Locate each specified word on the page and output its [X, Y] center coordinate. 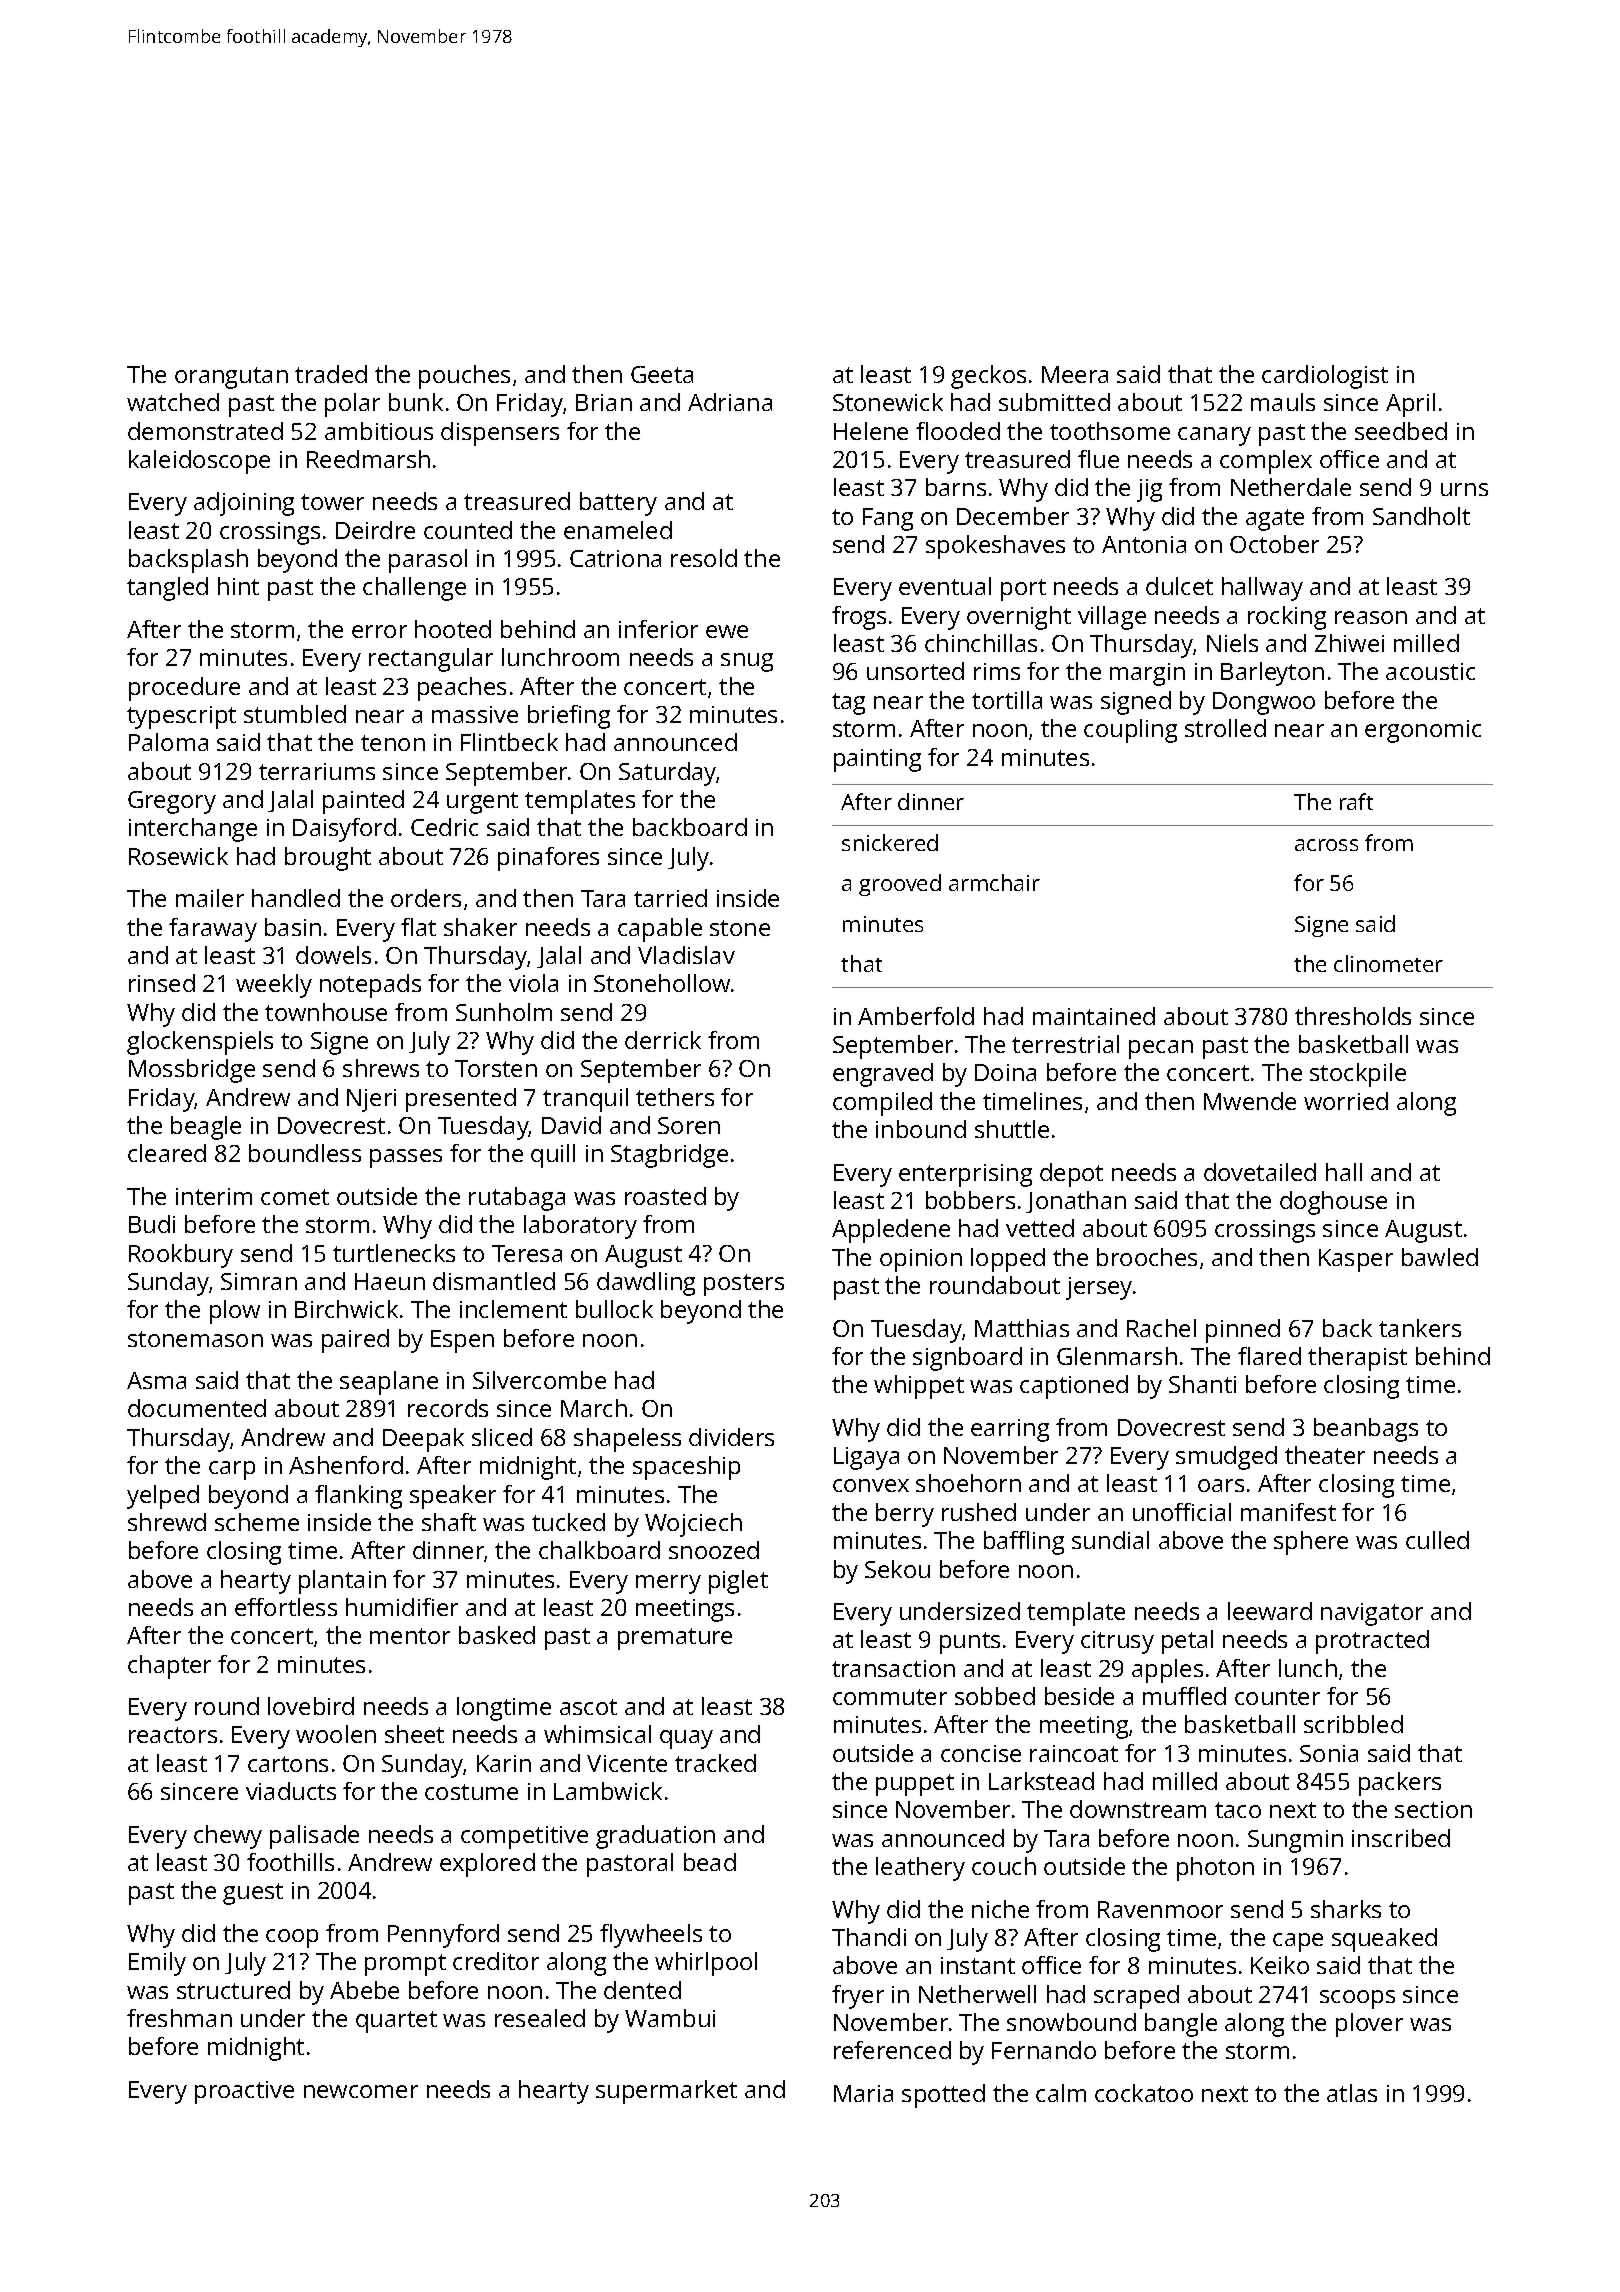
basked [497, 1635]
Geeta [662, 374]
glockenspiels [200, 1043]
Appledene [891, 1231]
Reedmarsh [368, 459]
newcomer [361, 2091]
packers [1400, 1784]
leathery [920, 1869]
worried [1346, 1101]
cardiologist [1325, 377]
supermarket [666, 2092]
